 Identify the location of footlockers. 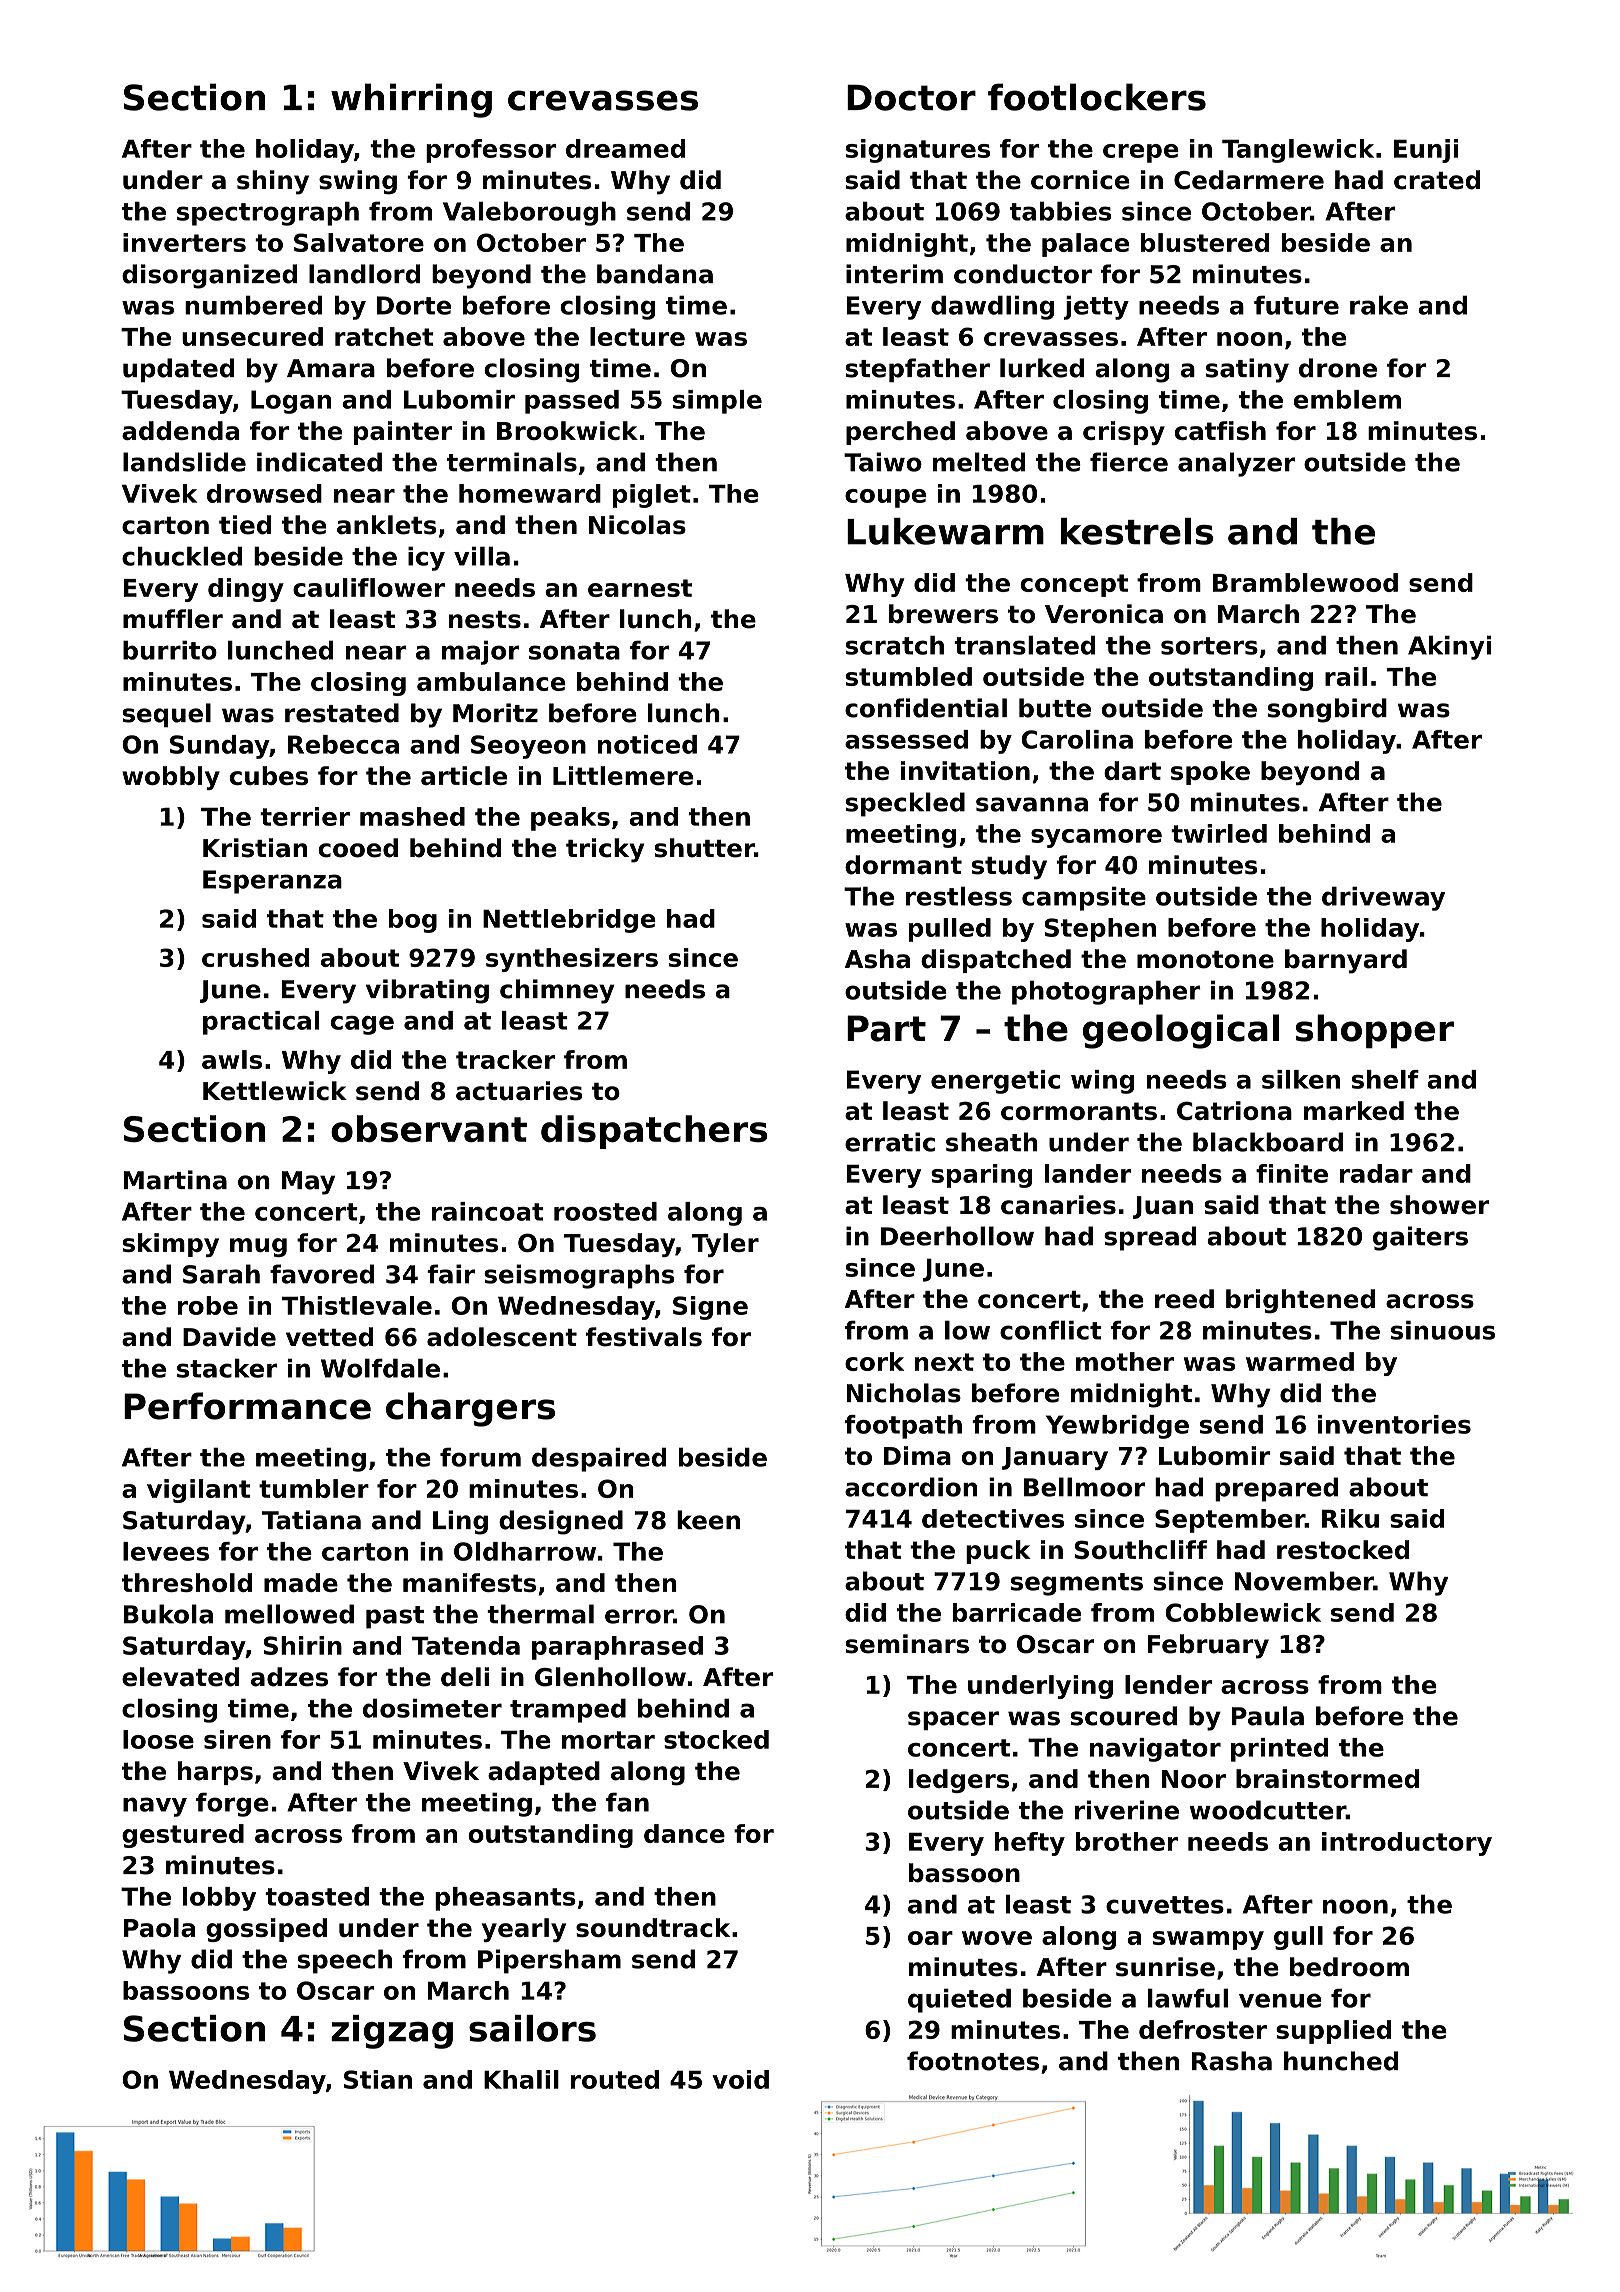
(1097, 97).
